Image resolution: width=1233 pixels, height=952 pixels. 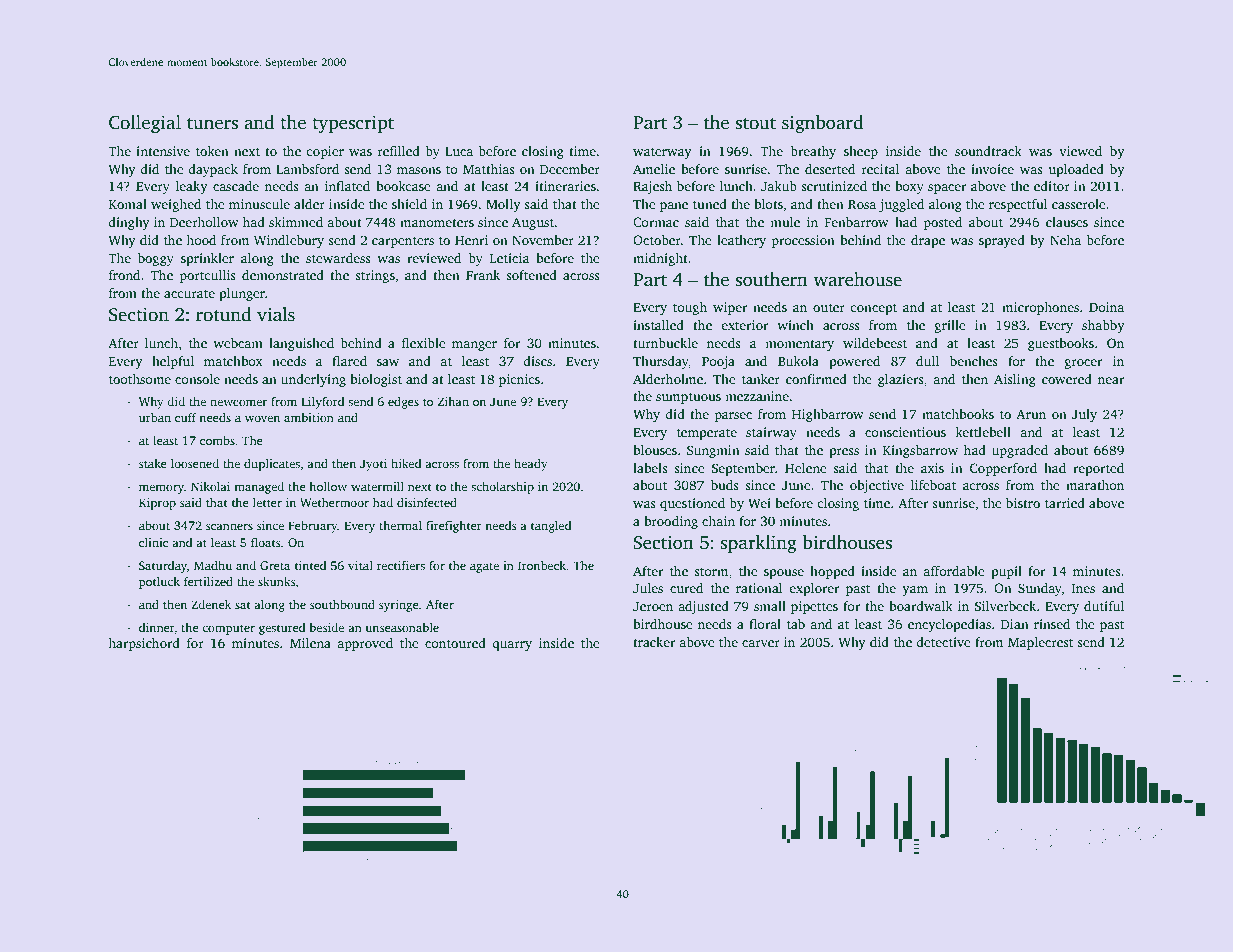 What do you see at coordinates (1031, 414) in the image?
I see `Arun` at bounding box center [1031, 414].
